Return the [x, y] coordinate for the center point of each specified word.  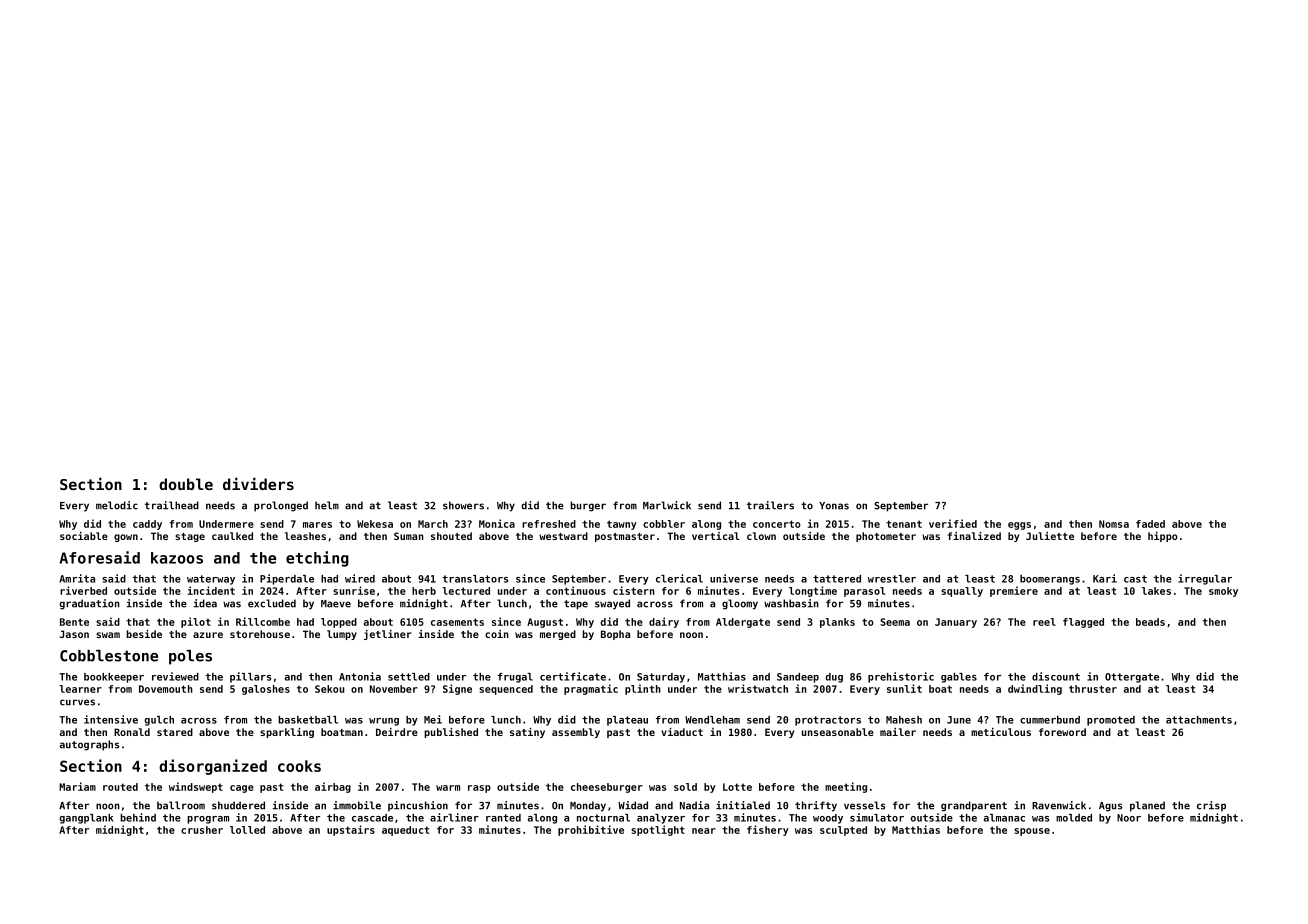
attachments [1199, 720]
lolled [247, 830]
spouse [1032, 832]
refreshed [549, 524]
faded [1150, 524]
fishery [768, 830]
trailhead [172, 505]
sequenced [506, 690]
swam [108, 635]
